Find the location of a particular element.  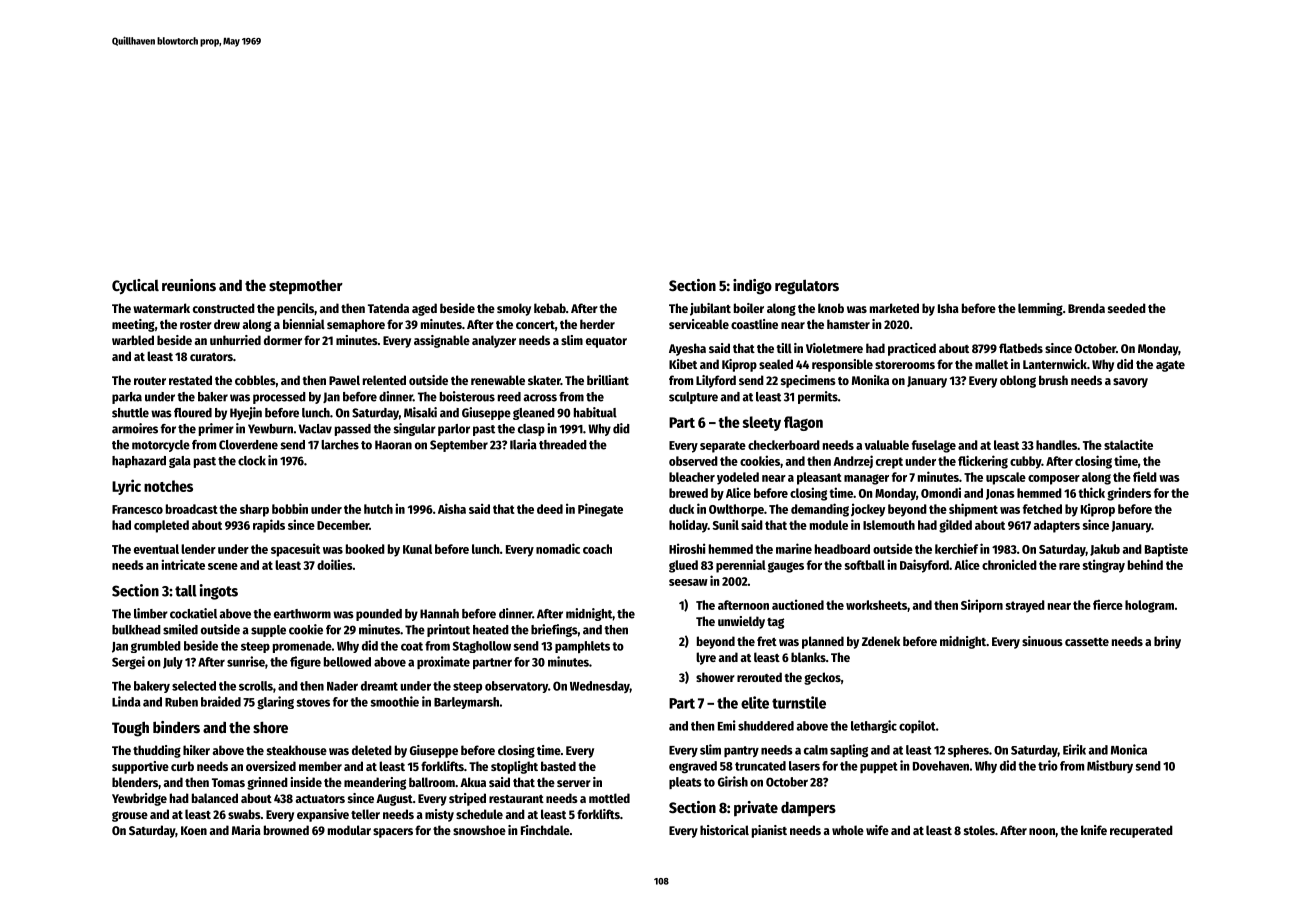

copilot is located at coordinates (917, 726).
